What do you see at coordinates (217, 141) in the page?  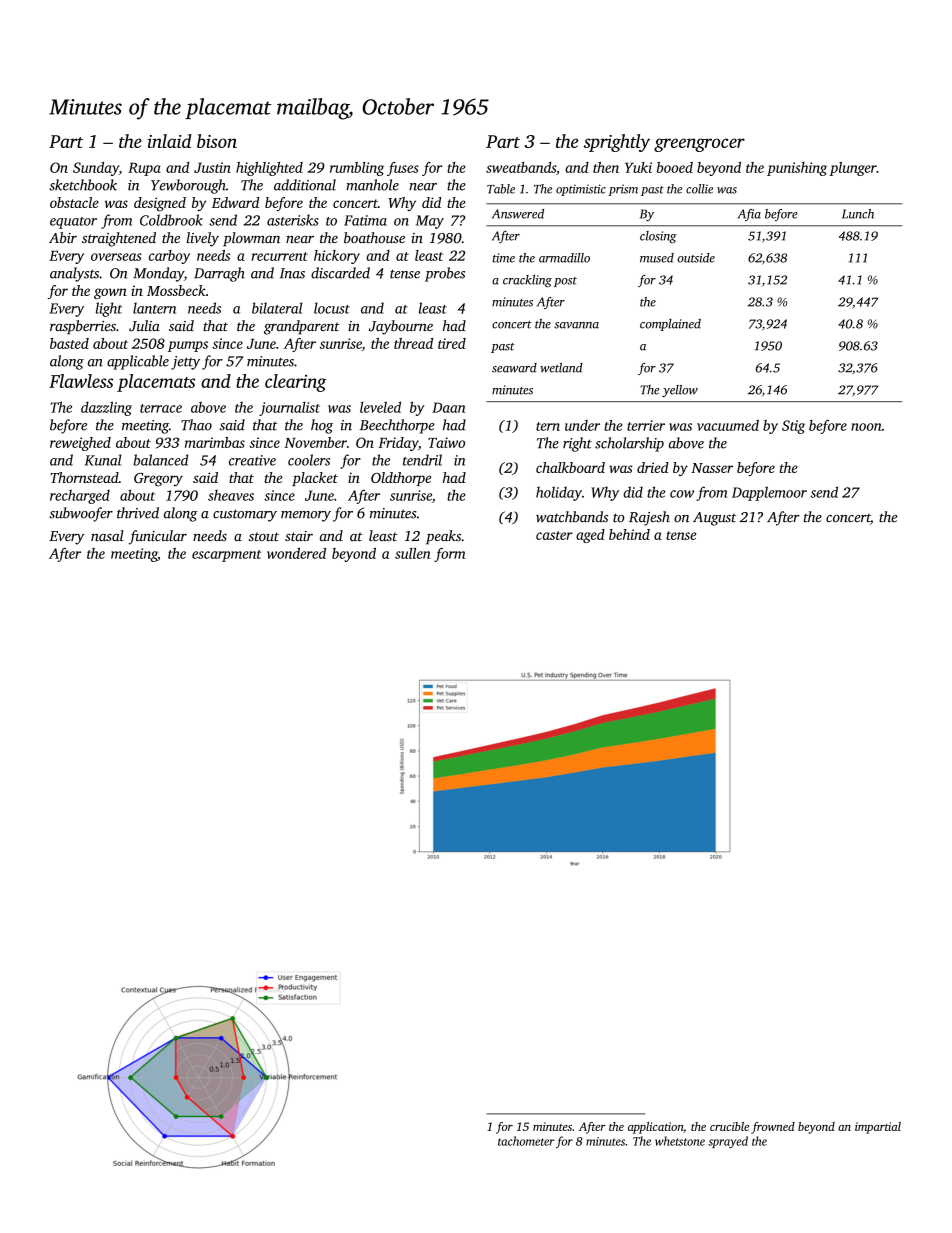 I see `bison` at bounding box center [217, 141].
